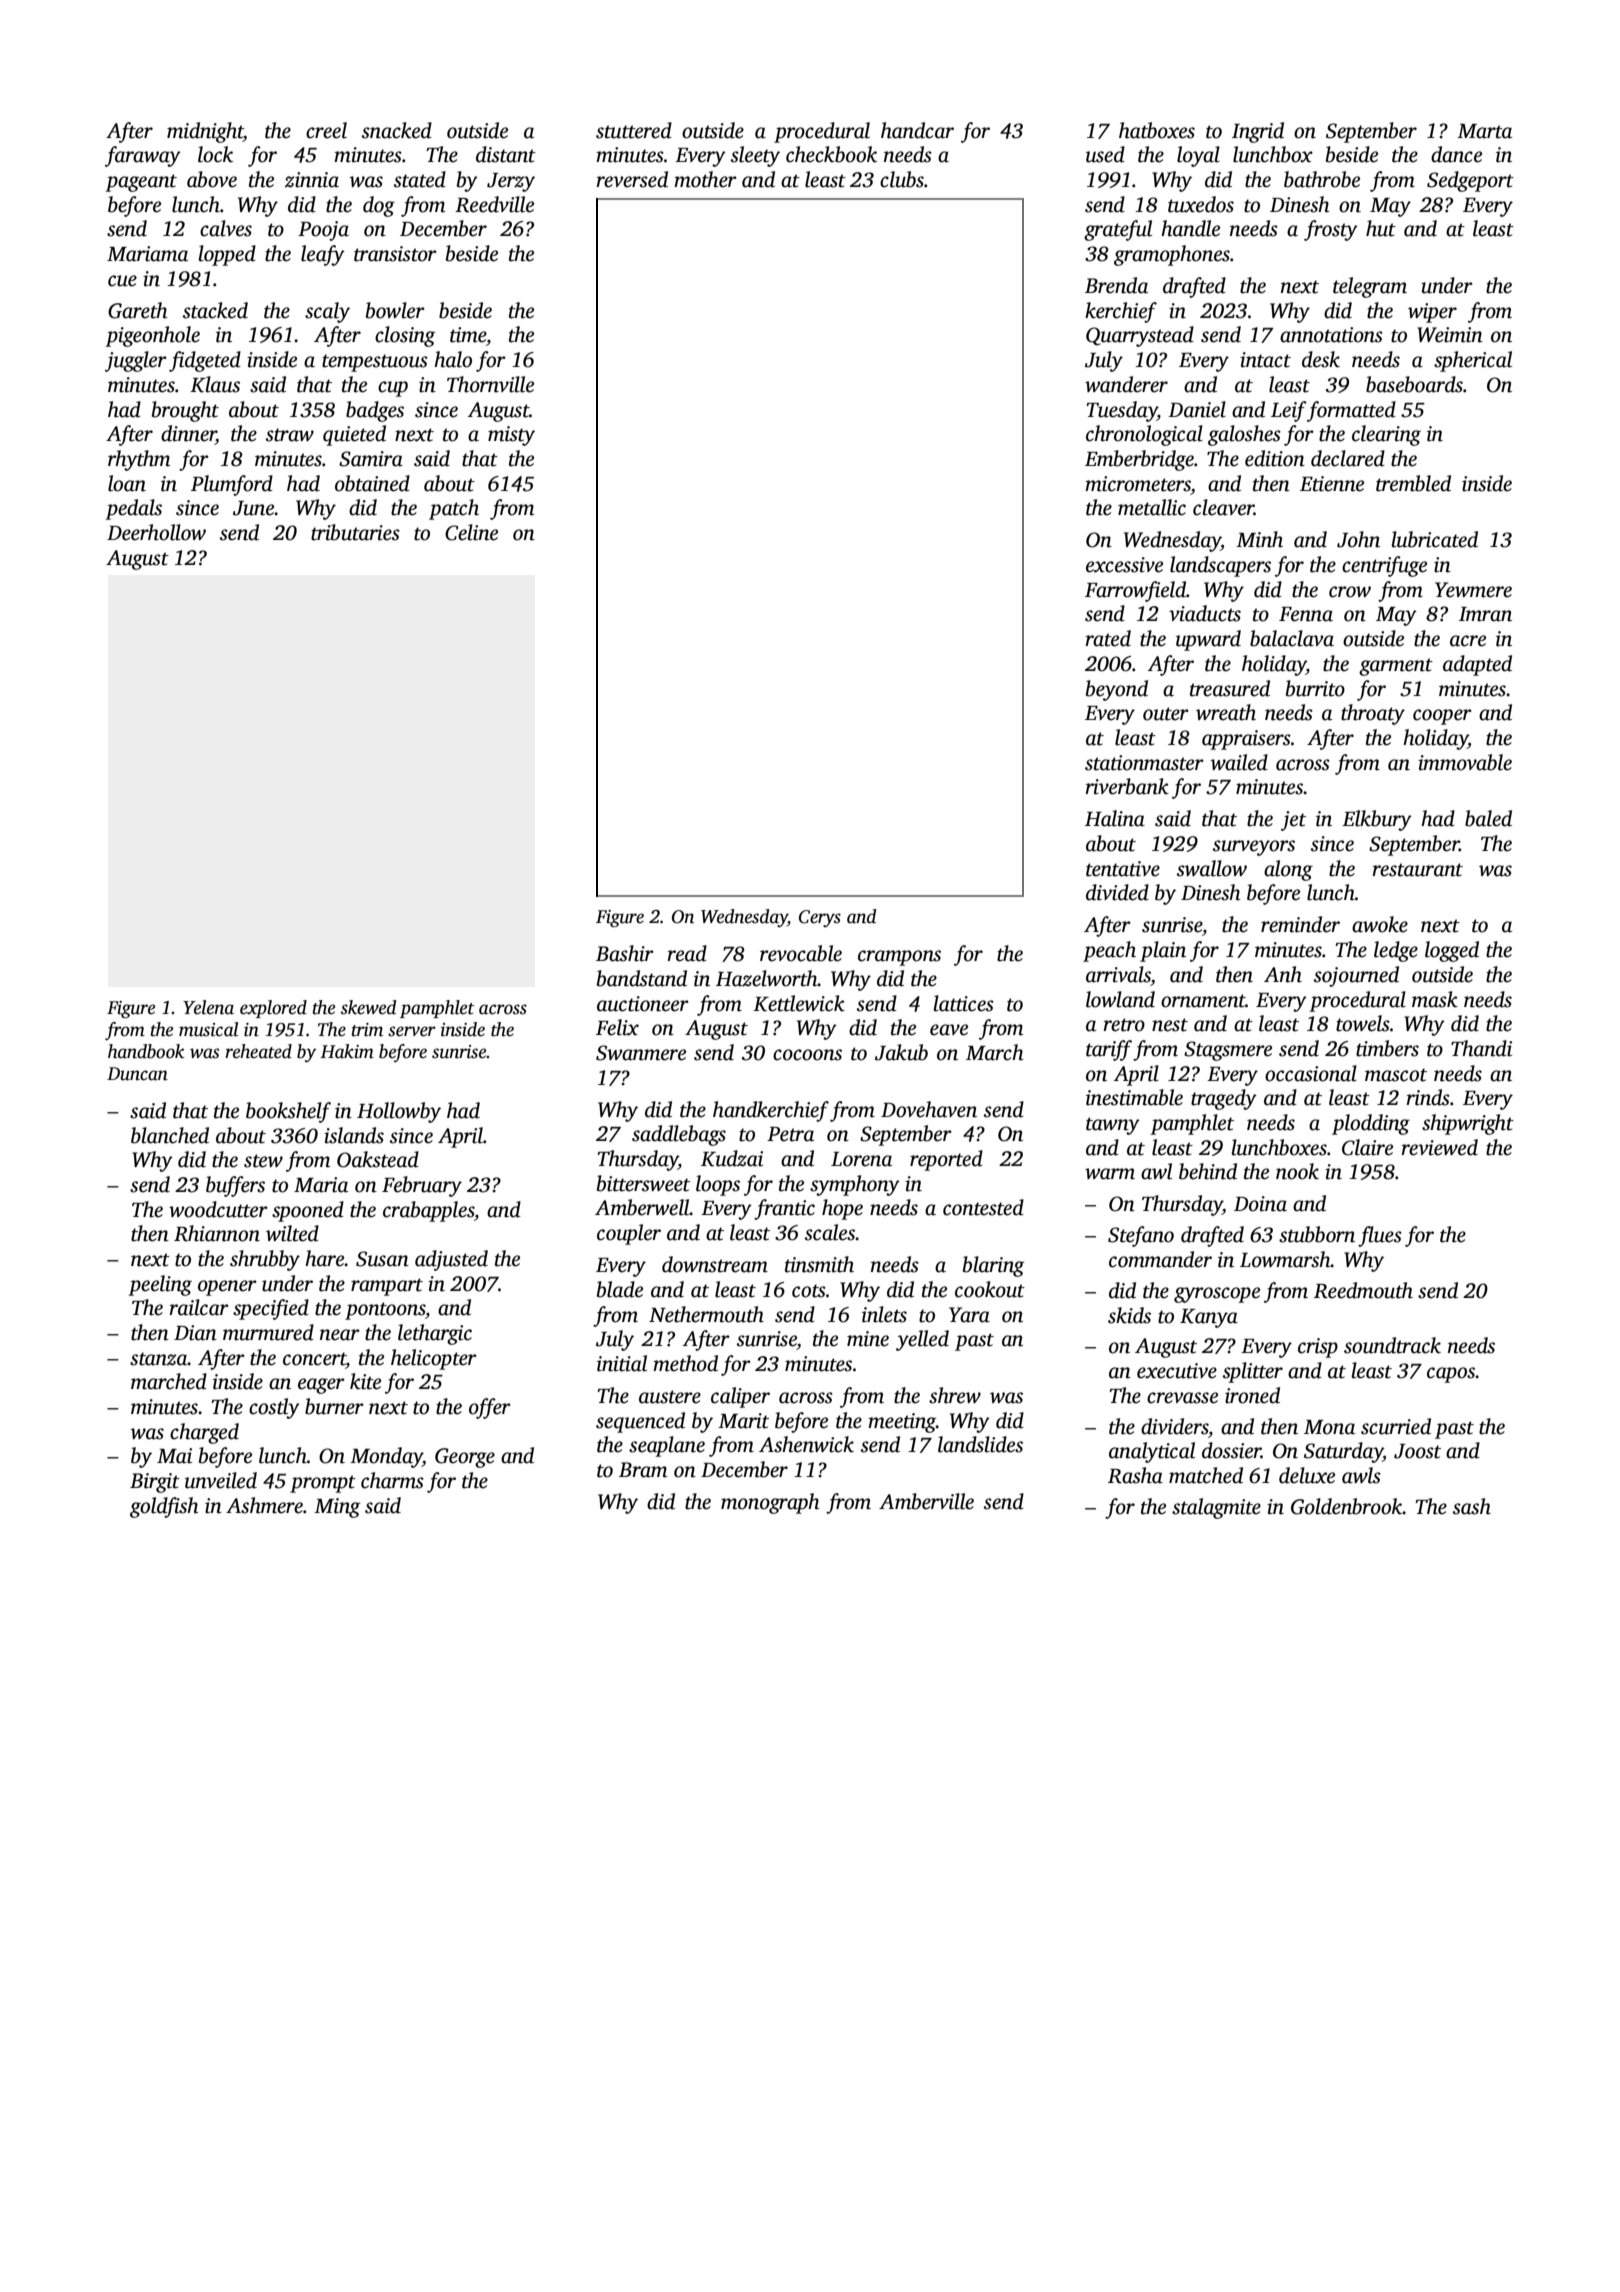 The image size is (1620, 2292). I want to click on Yelena, so click(208, 1007).
